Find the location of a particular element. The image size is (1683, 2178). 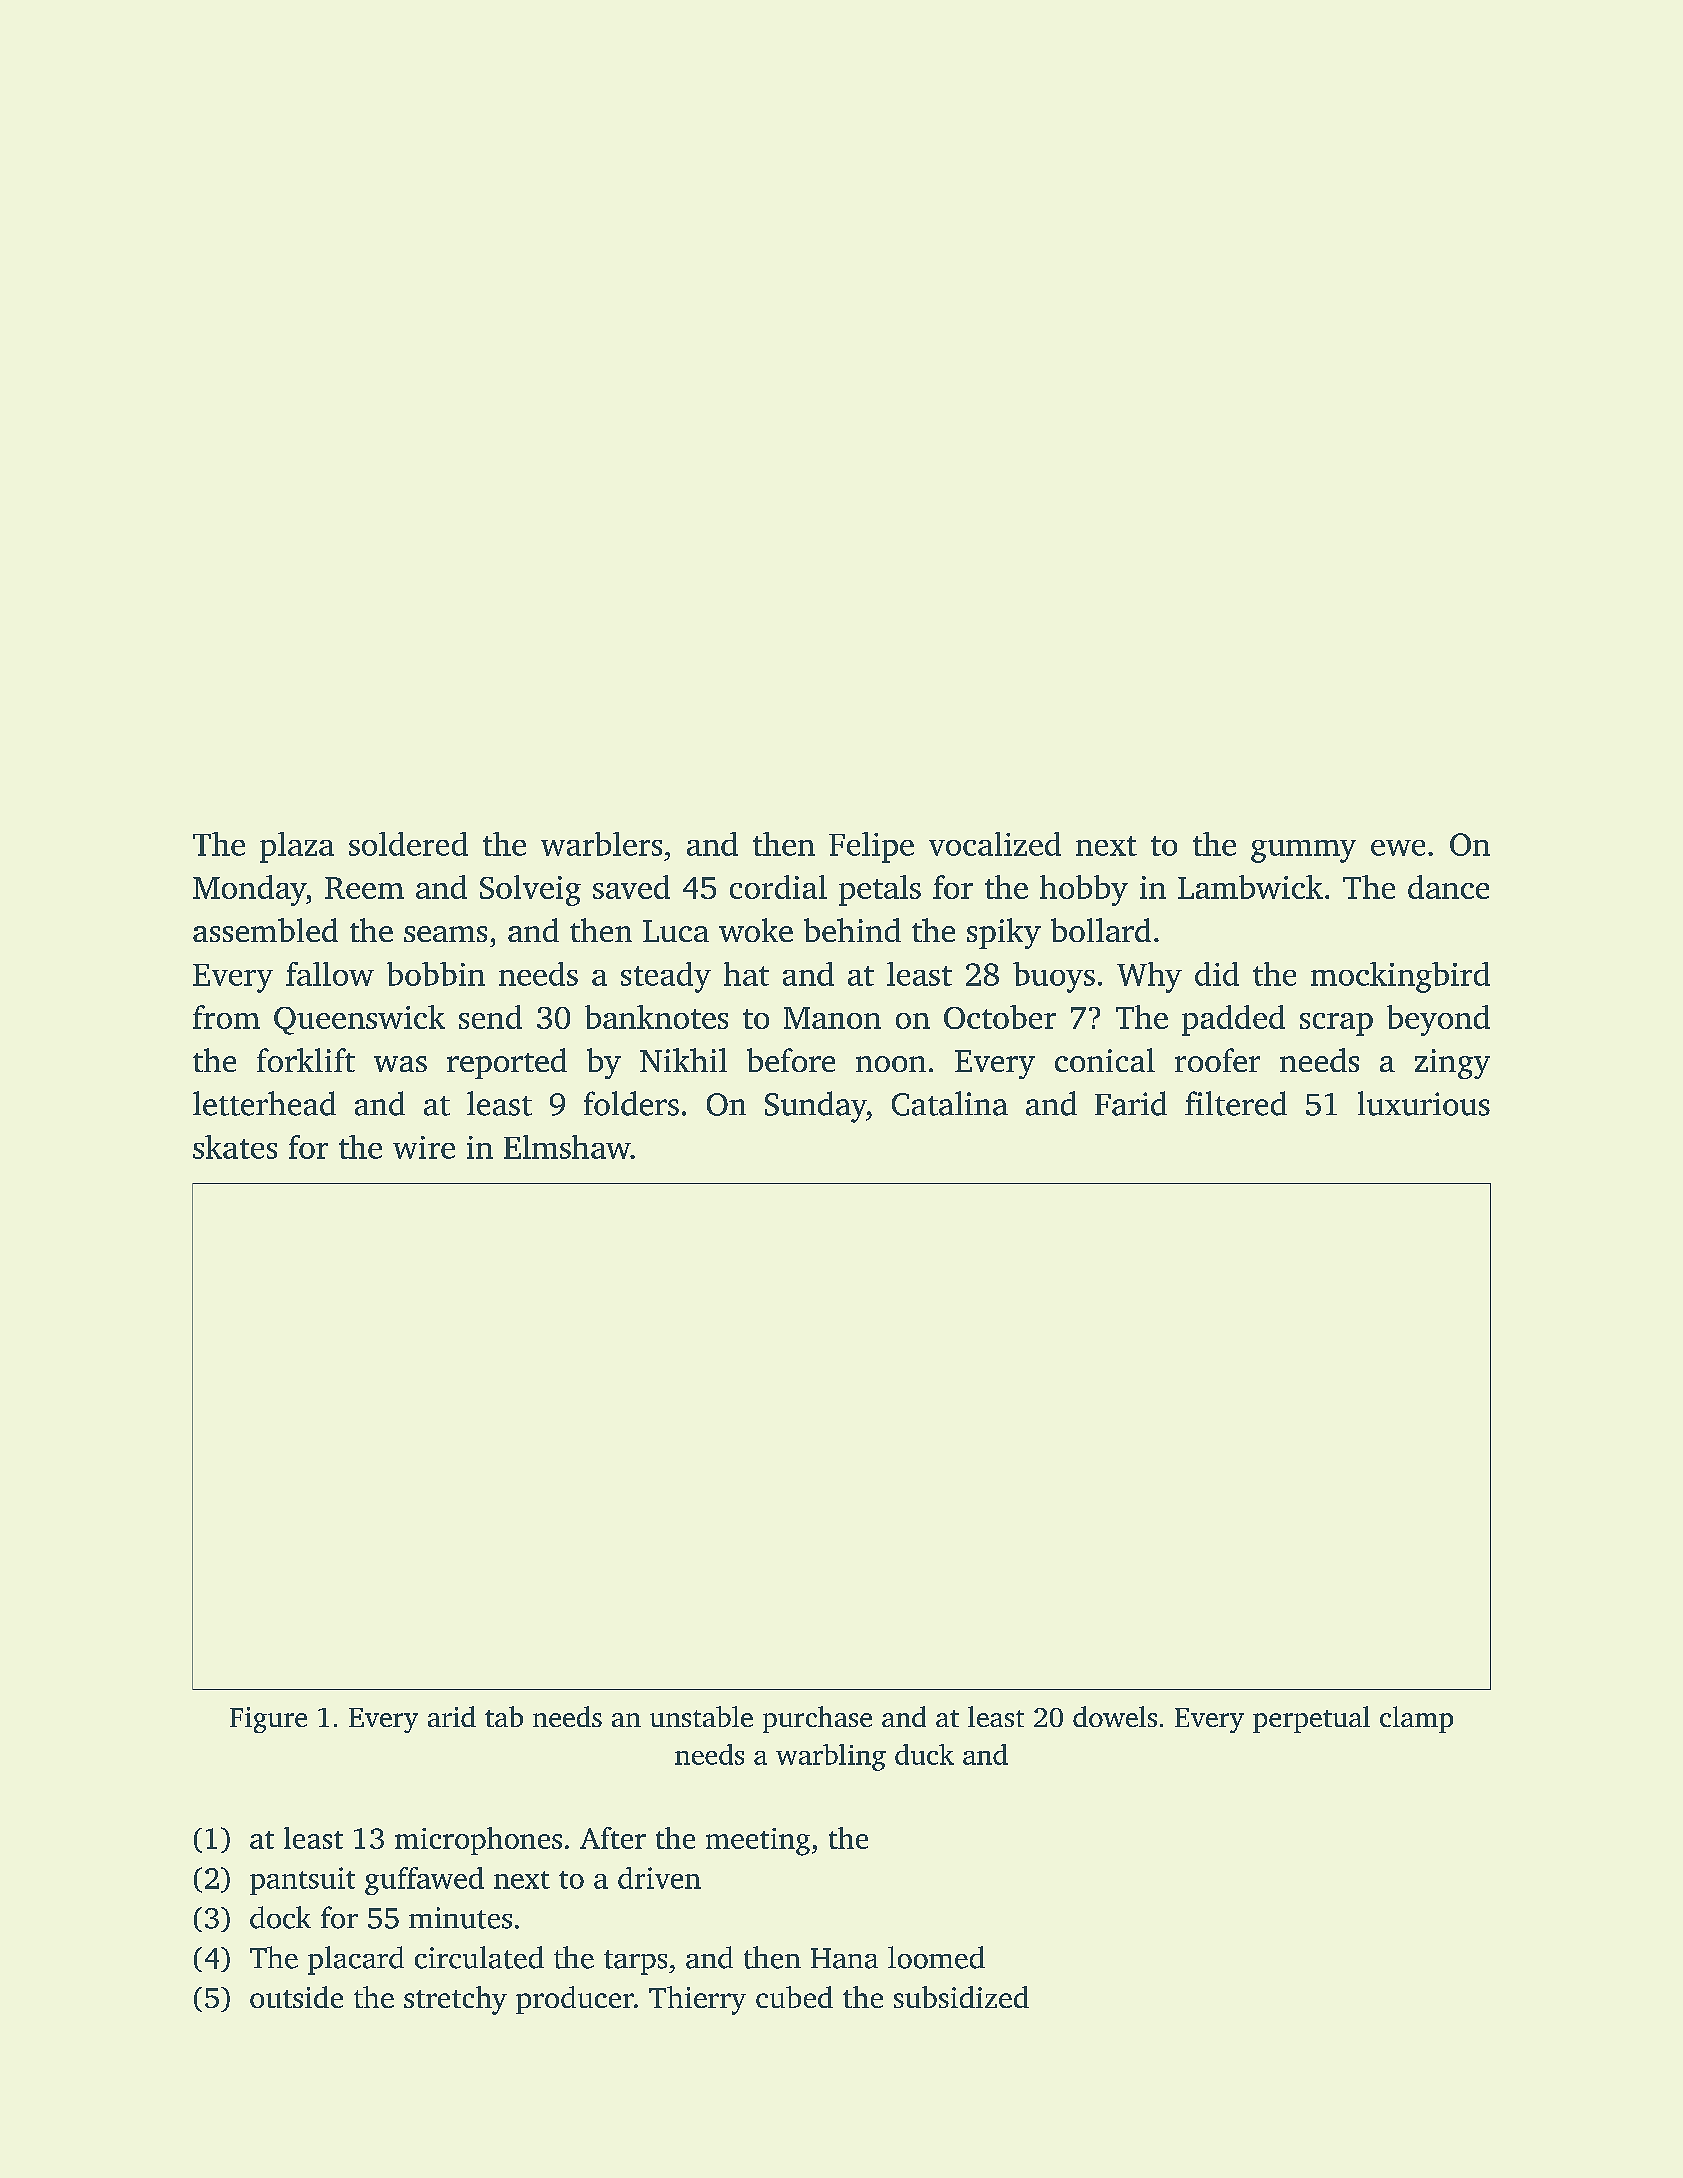

dance is located at coordinates (1448, 887).
